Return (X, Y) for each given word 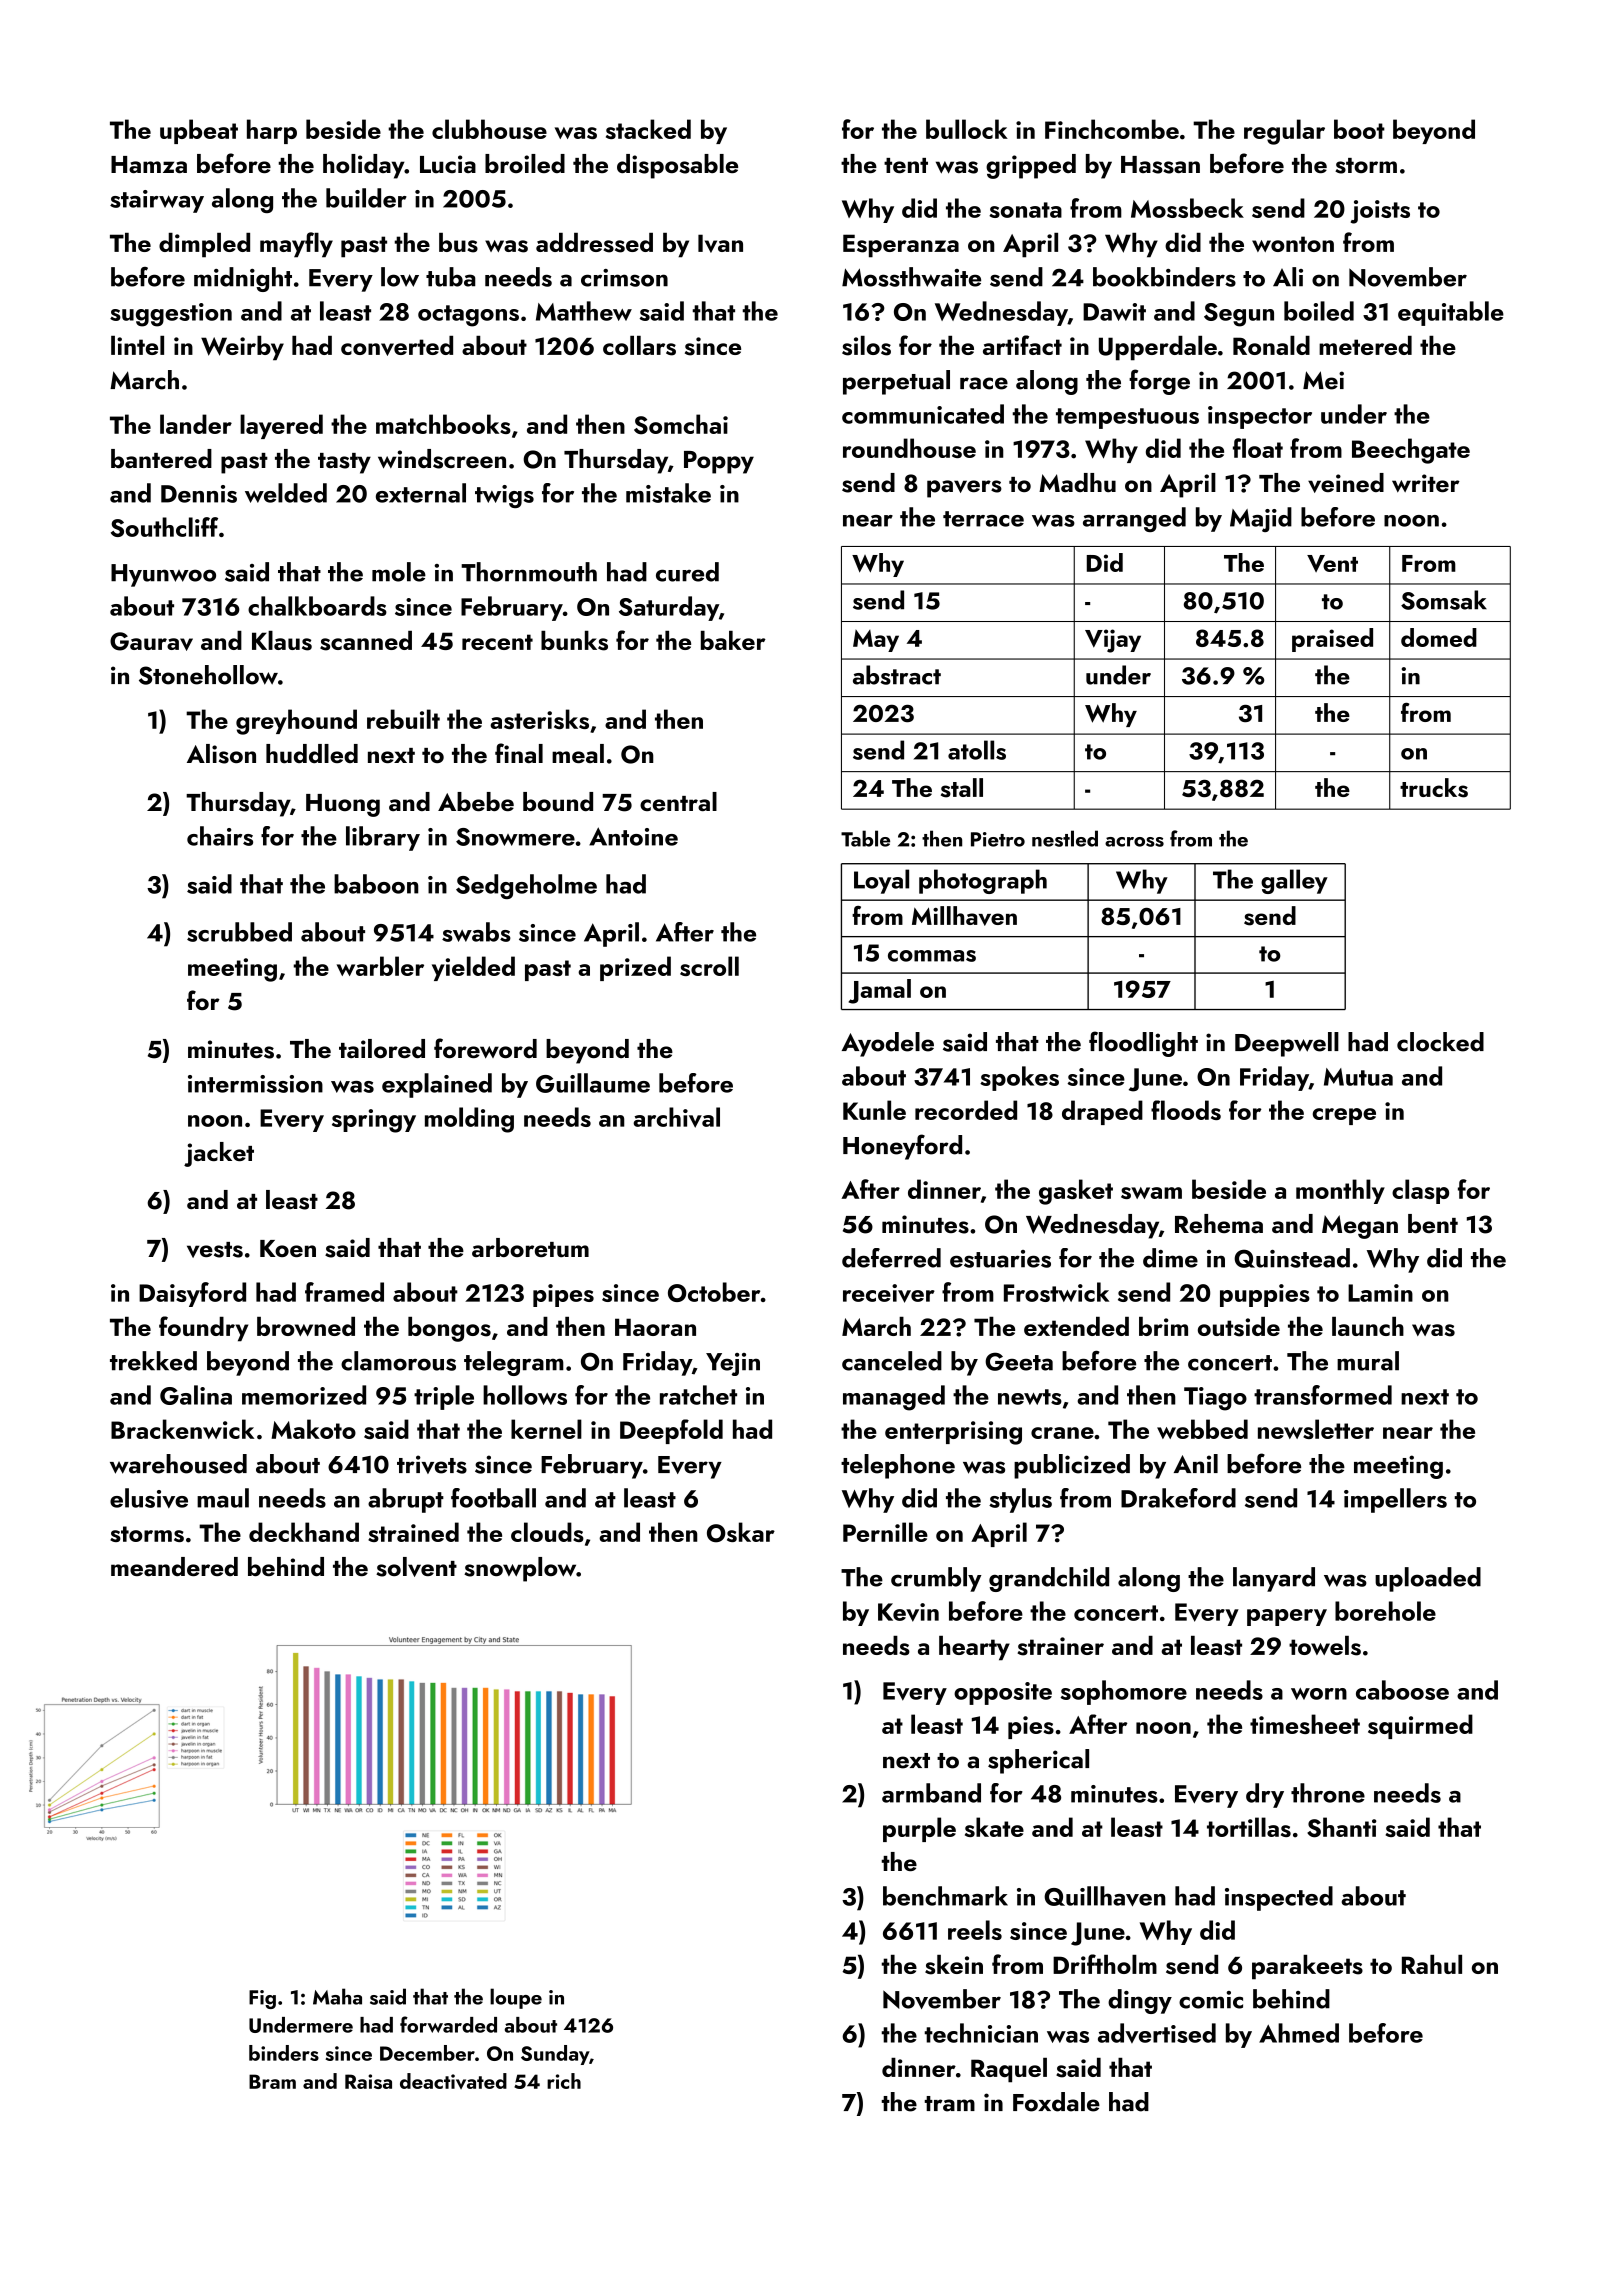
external (421, 493)
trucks (1434, 788)
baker (733, 640)
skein (954, 1965)
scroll (709, 966)
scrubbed (239, 932)
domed (1439, 637)
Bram (272, 2081)
